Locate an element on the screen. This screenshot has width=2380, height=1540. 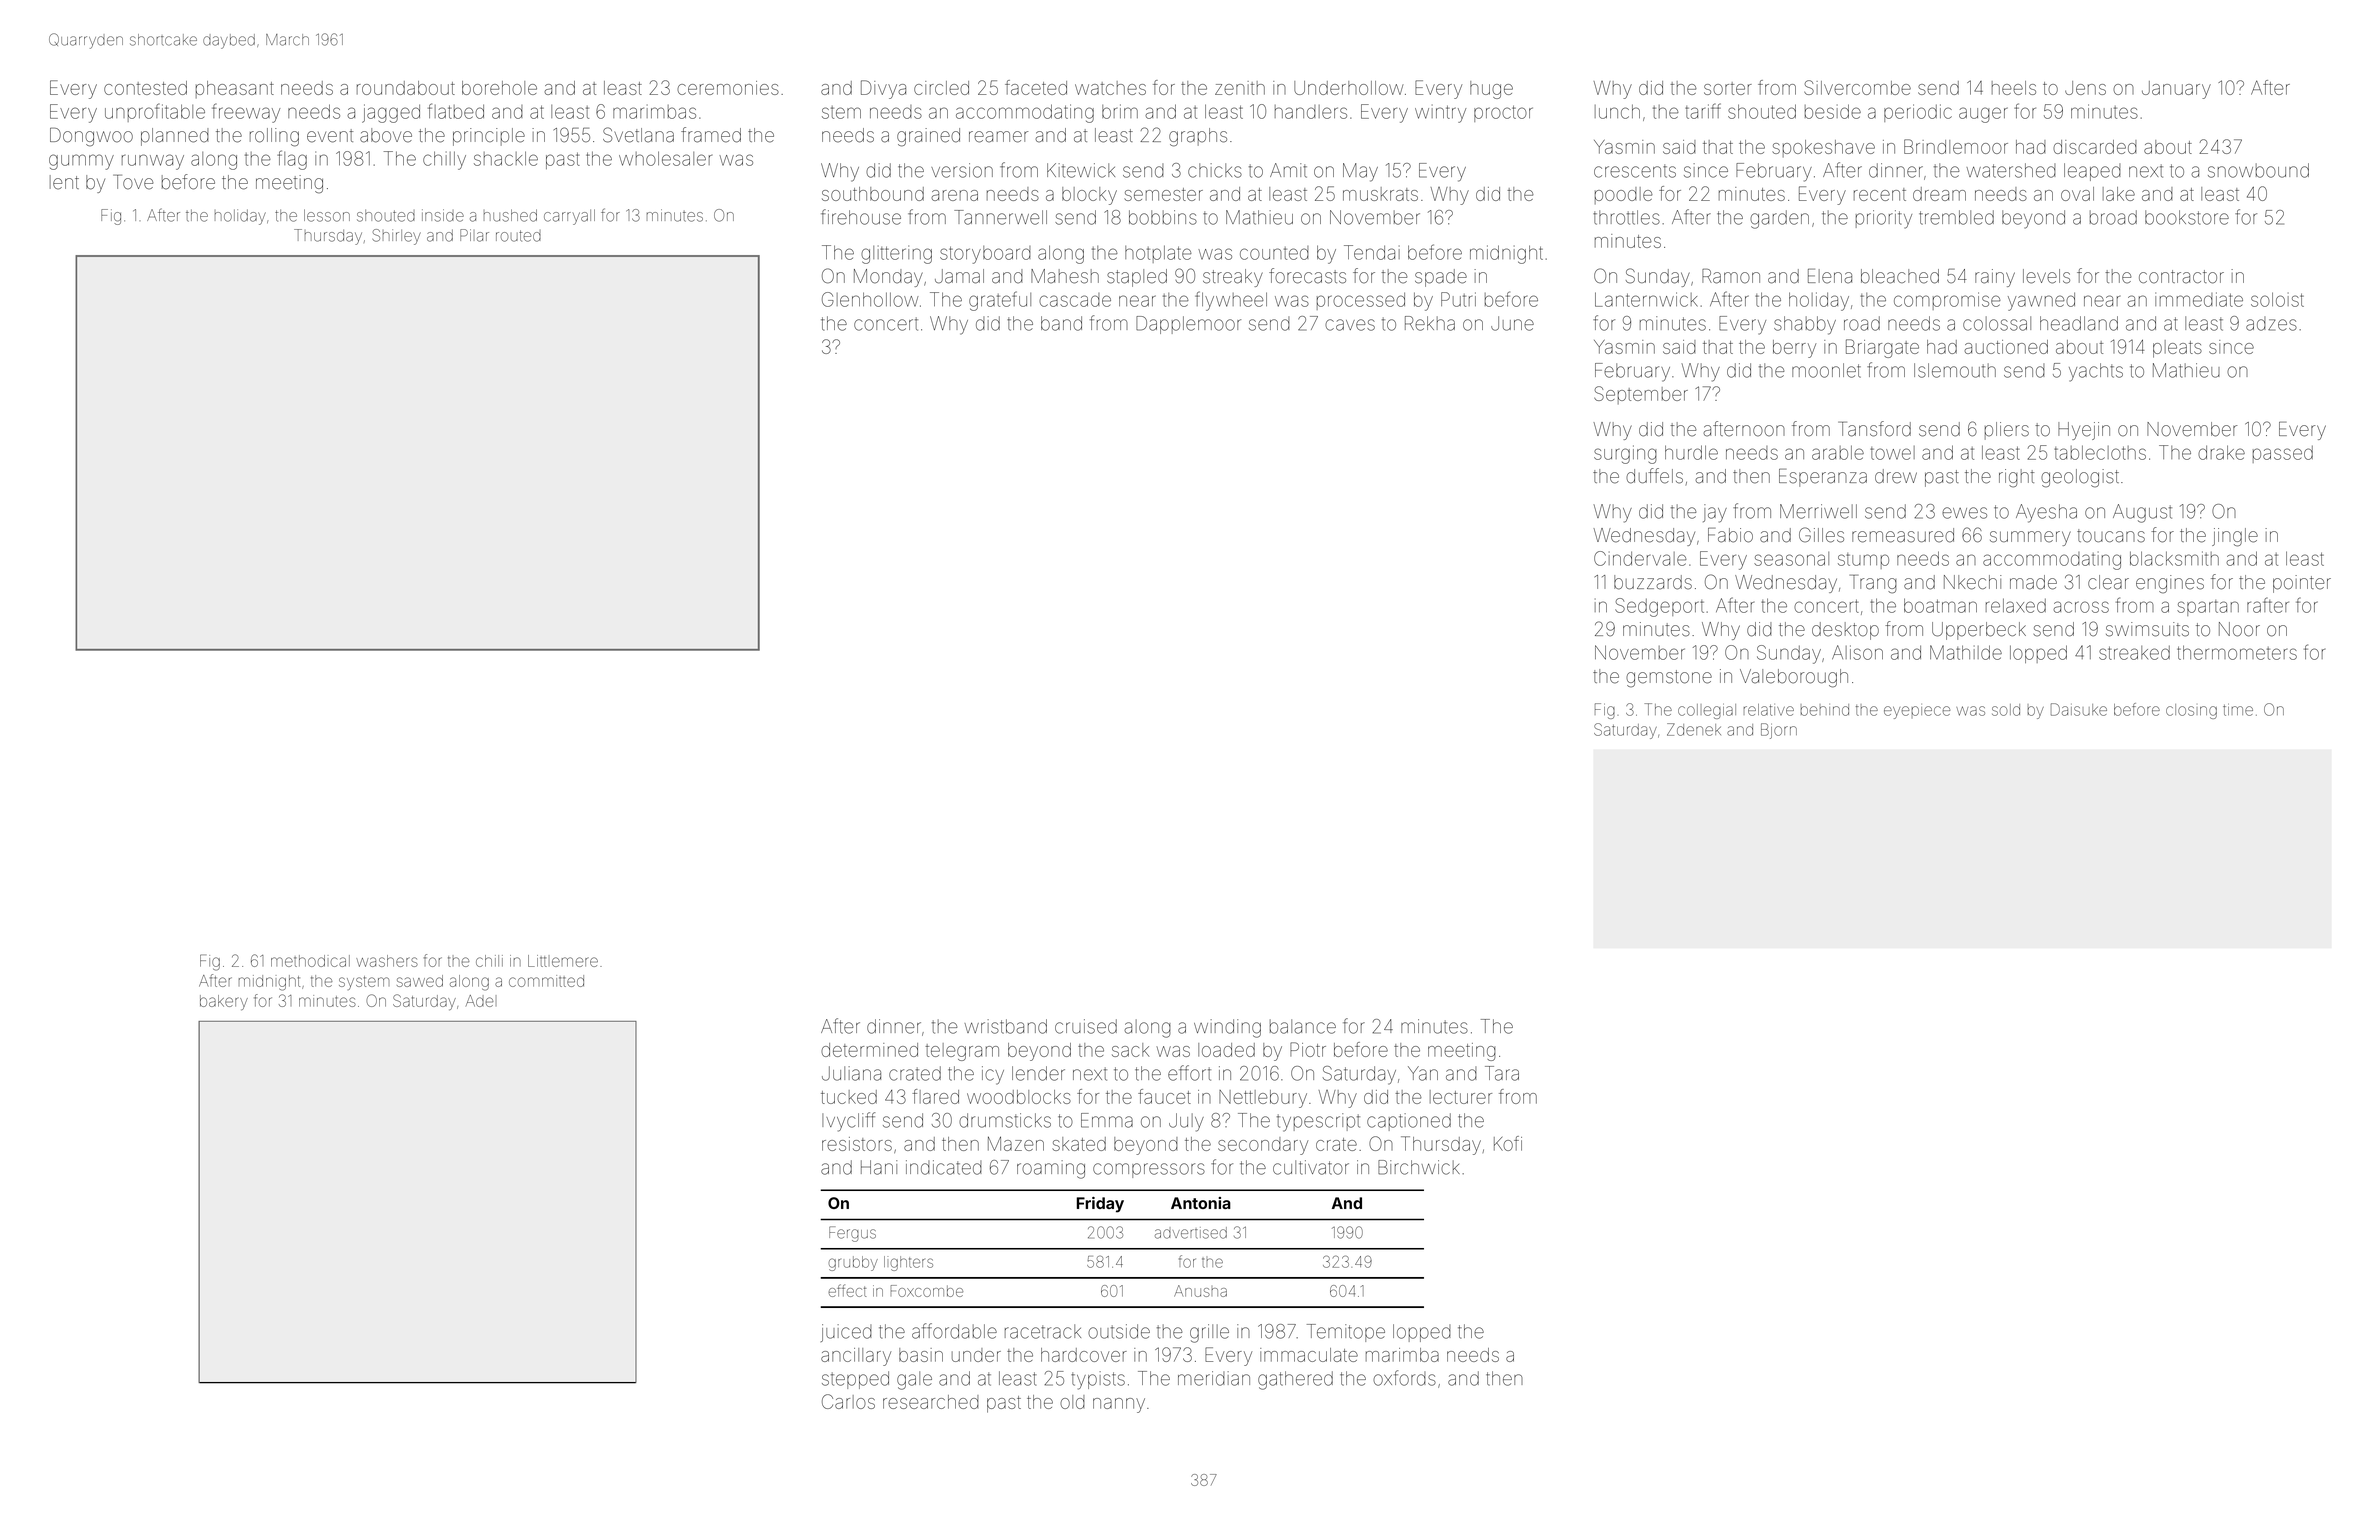
Fergus is located at coordinates (852, 1234).
